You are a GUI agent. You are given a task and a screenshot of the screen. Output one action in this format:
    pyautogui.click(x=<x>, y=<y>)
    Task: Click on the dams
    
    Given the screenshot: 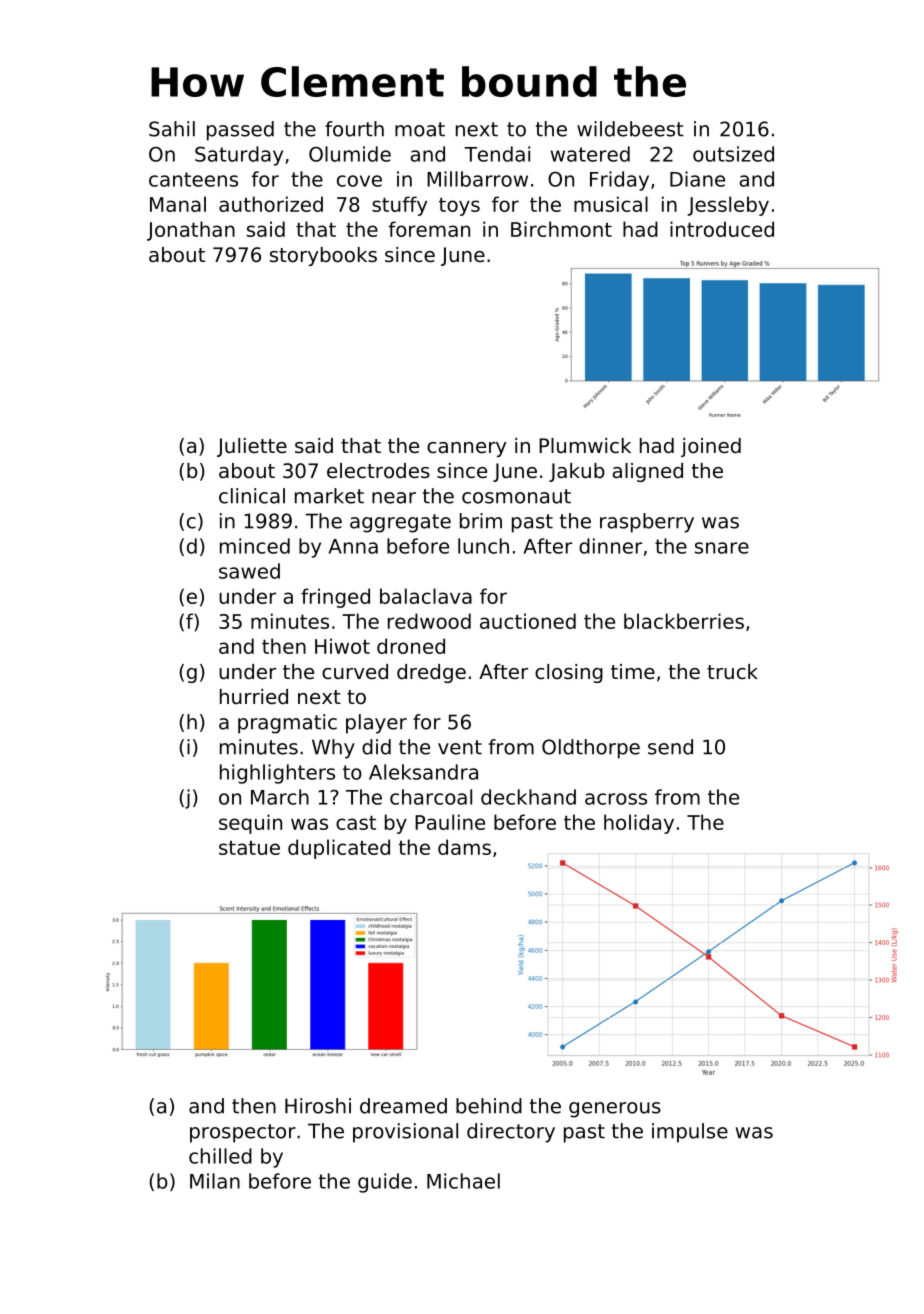 What is the action you would take?
    pyautogui.click(x=464, y=847)
